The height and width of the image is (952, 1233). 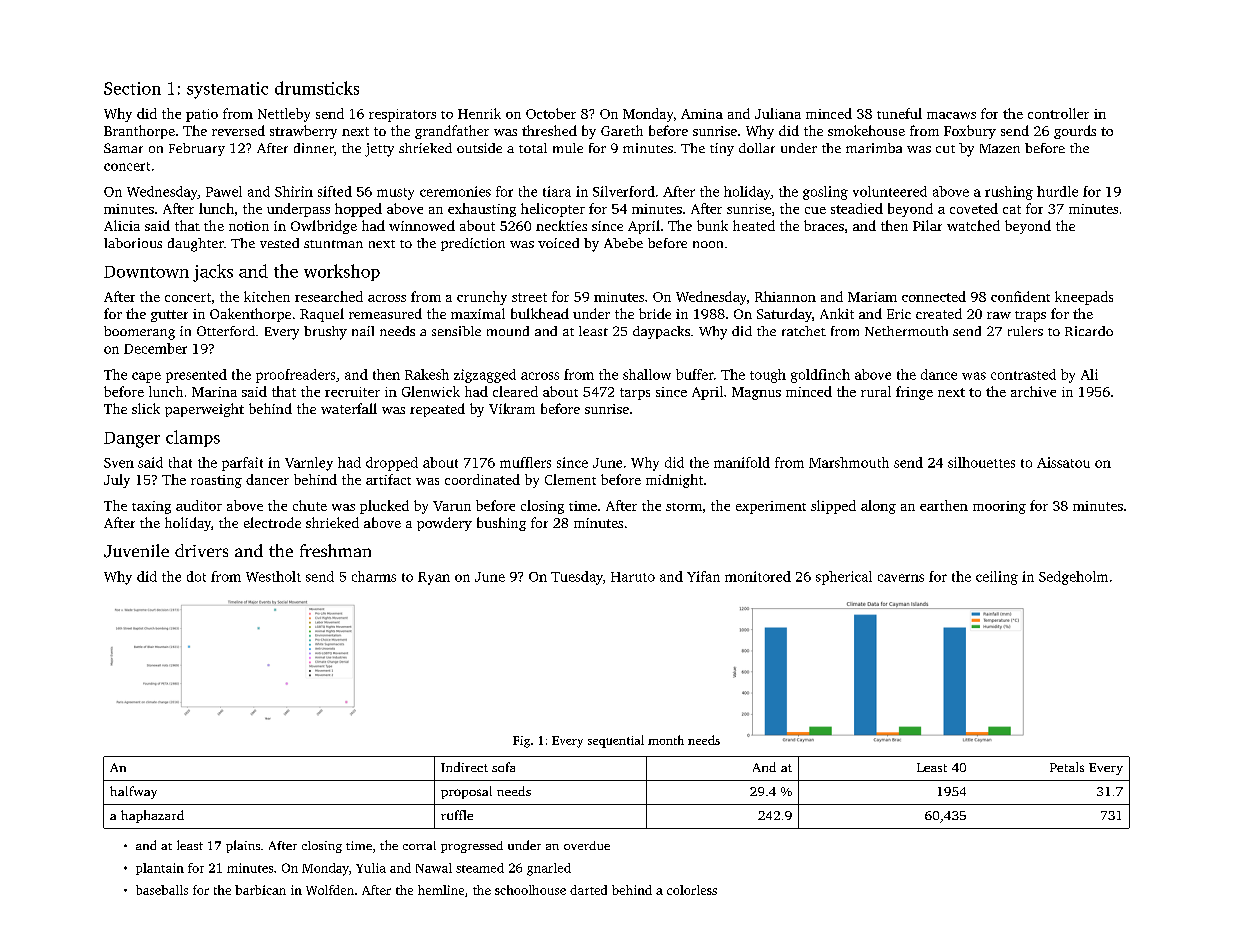 What do you see at coordinates (1084, 298) in the image?
I see `kneepads` at bounding box center [1084, 298].
